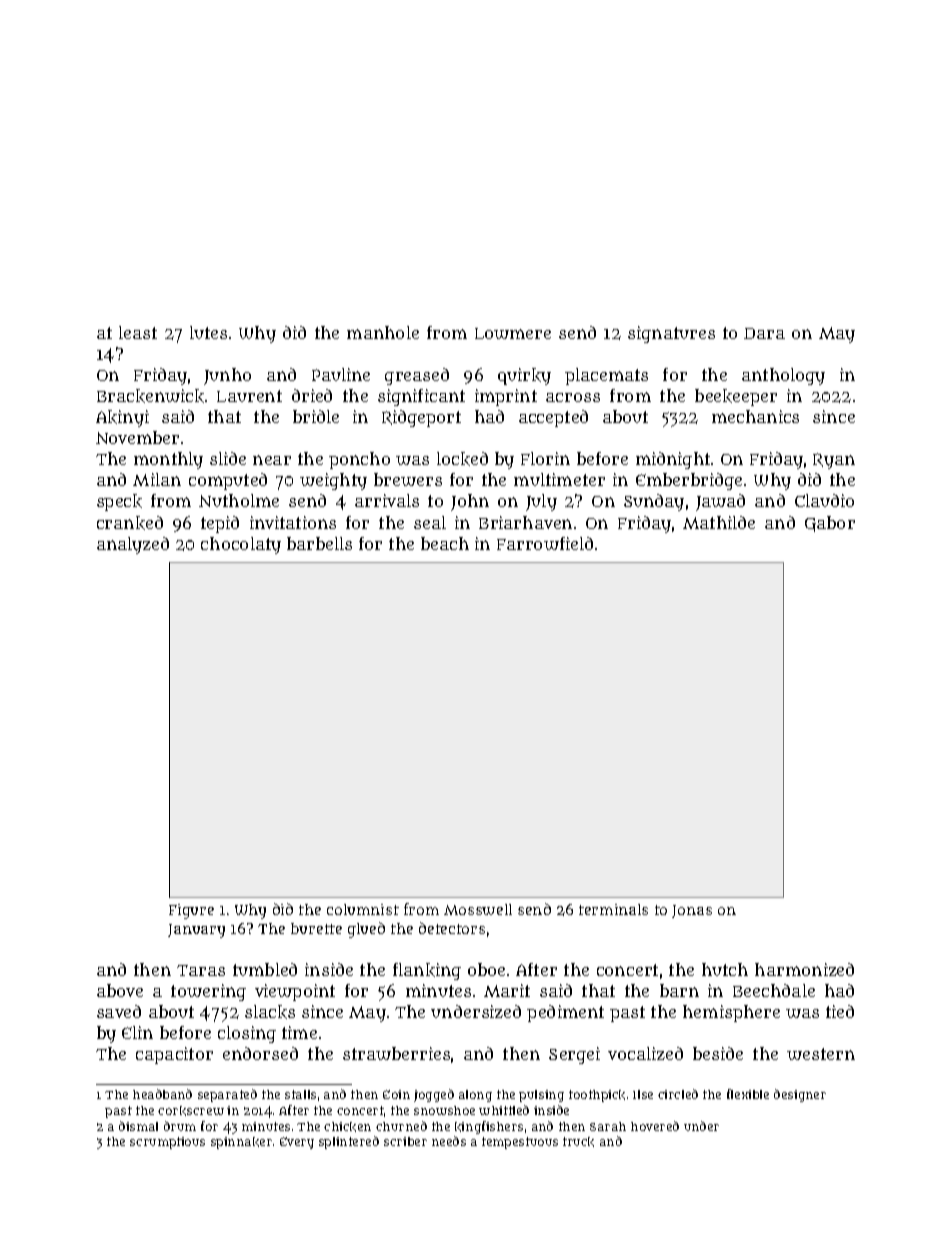  I want to click on Brackenwick, so click(150, 396).
